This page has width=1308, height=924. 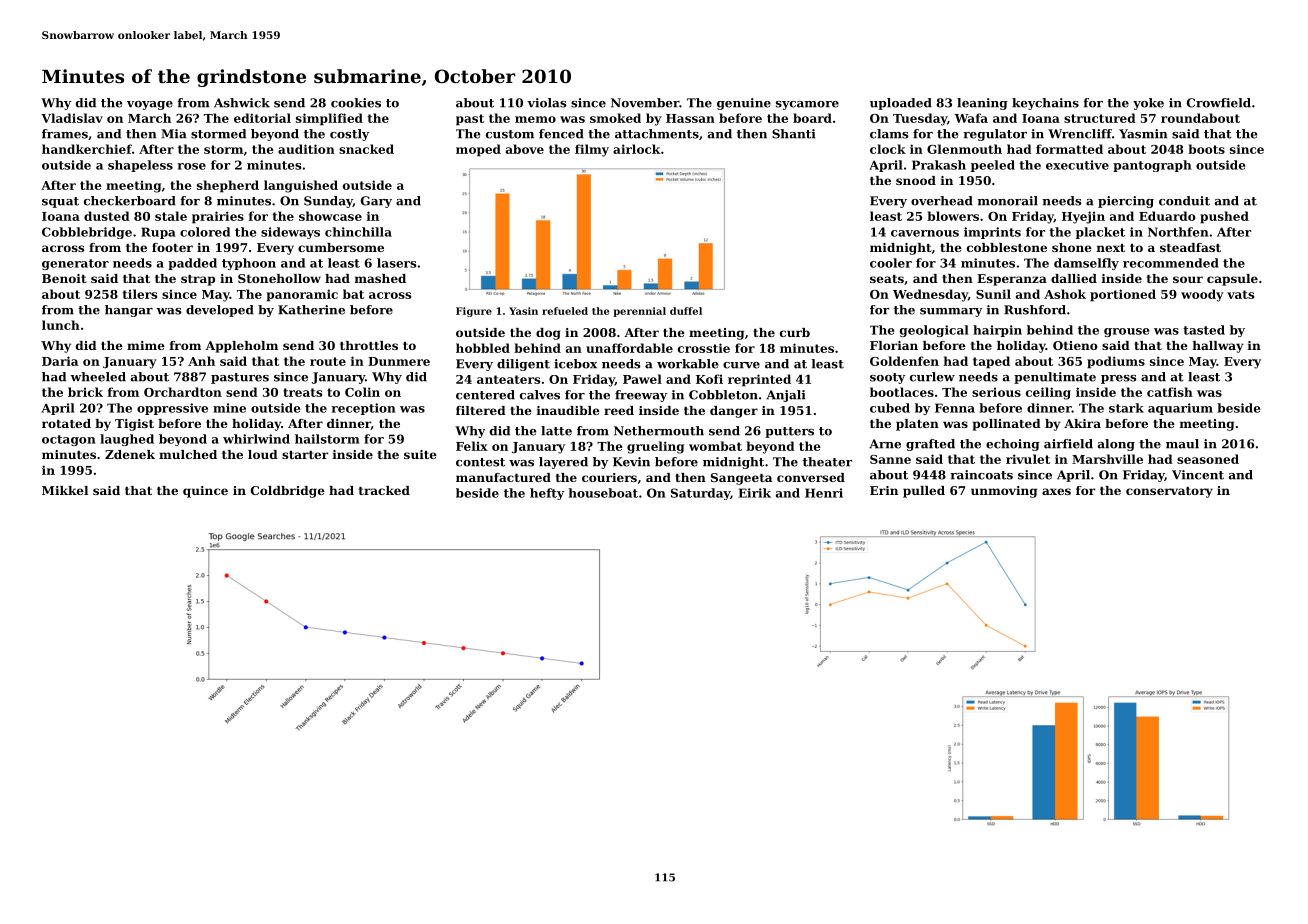 What do you see at coordinates (1148, 104) in the page?
I see `yoke` at bounding box center [1148, 104].
